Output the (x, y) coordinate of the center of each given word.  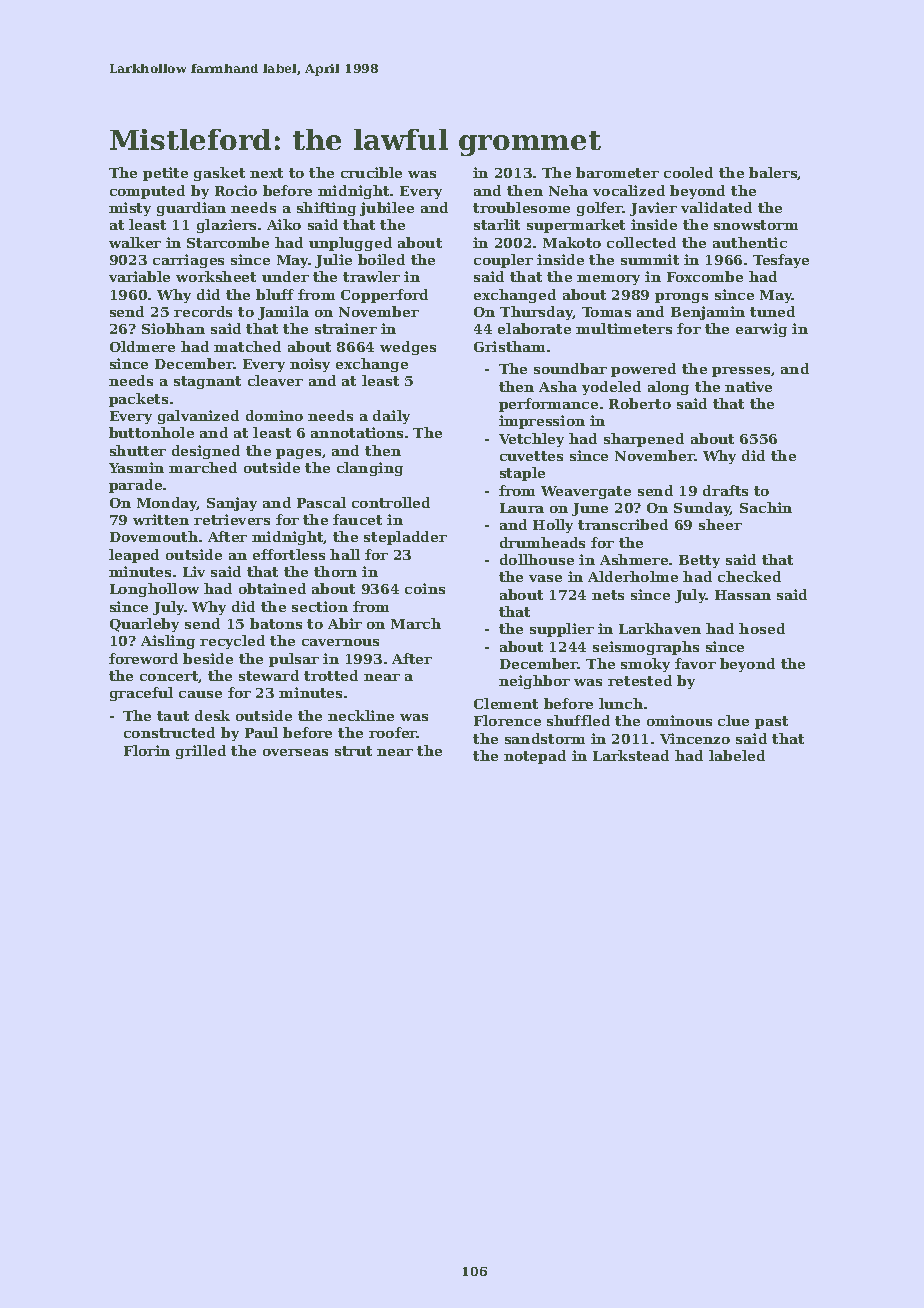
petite (165, 174)
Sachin (766, 507)
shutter (138, 450)
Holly (553, 526)
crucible (371, 172)
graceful (141, 694)
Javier (653, 209)
